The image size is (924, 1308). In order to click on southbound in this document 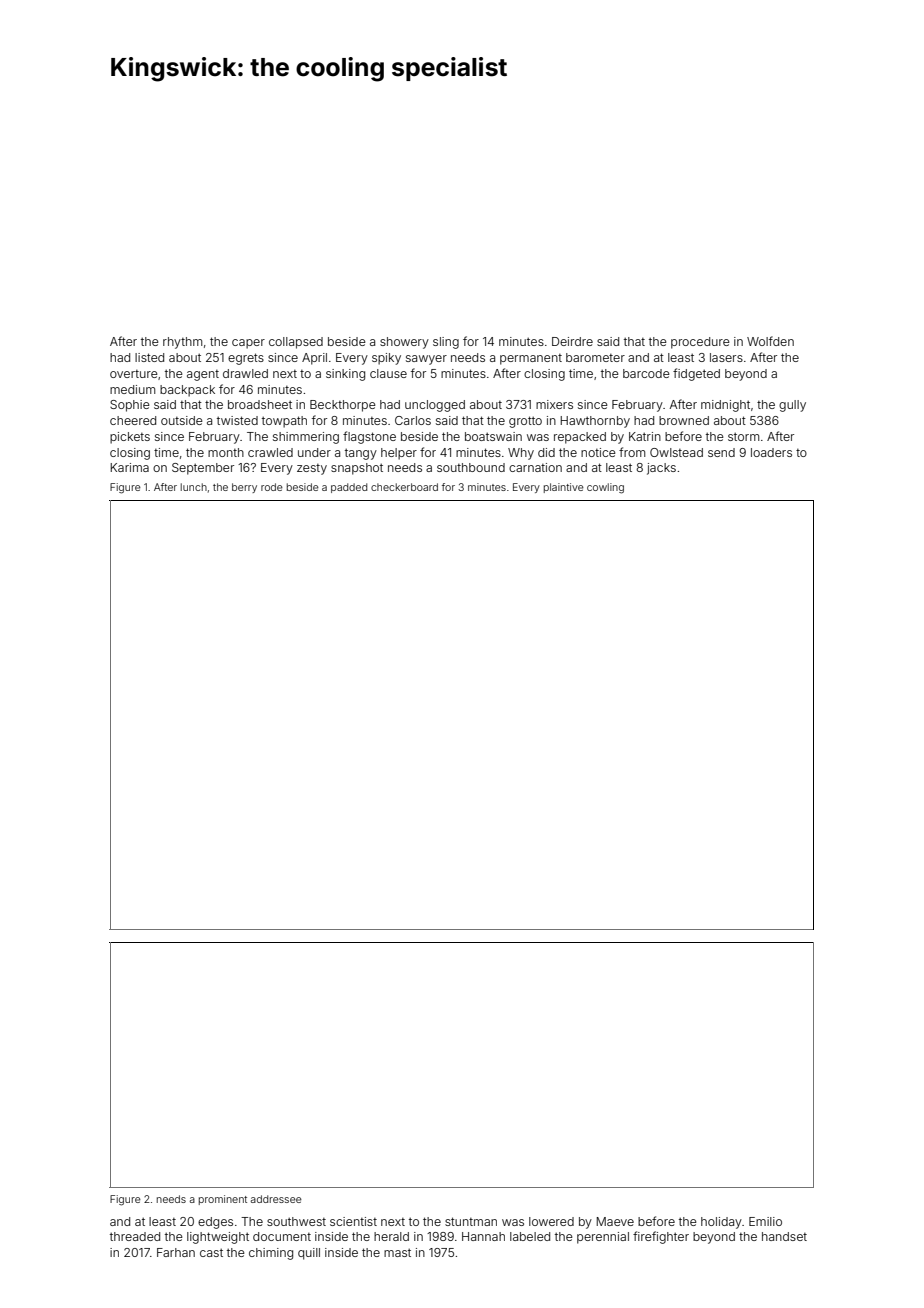, I will do `click(471, 467)`.
